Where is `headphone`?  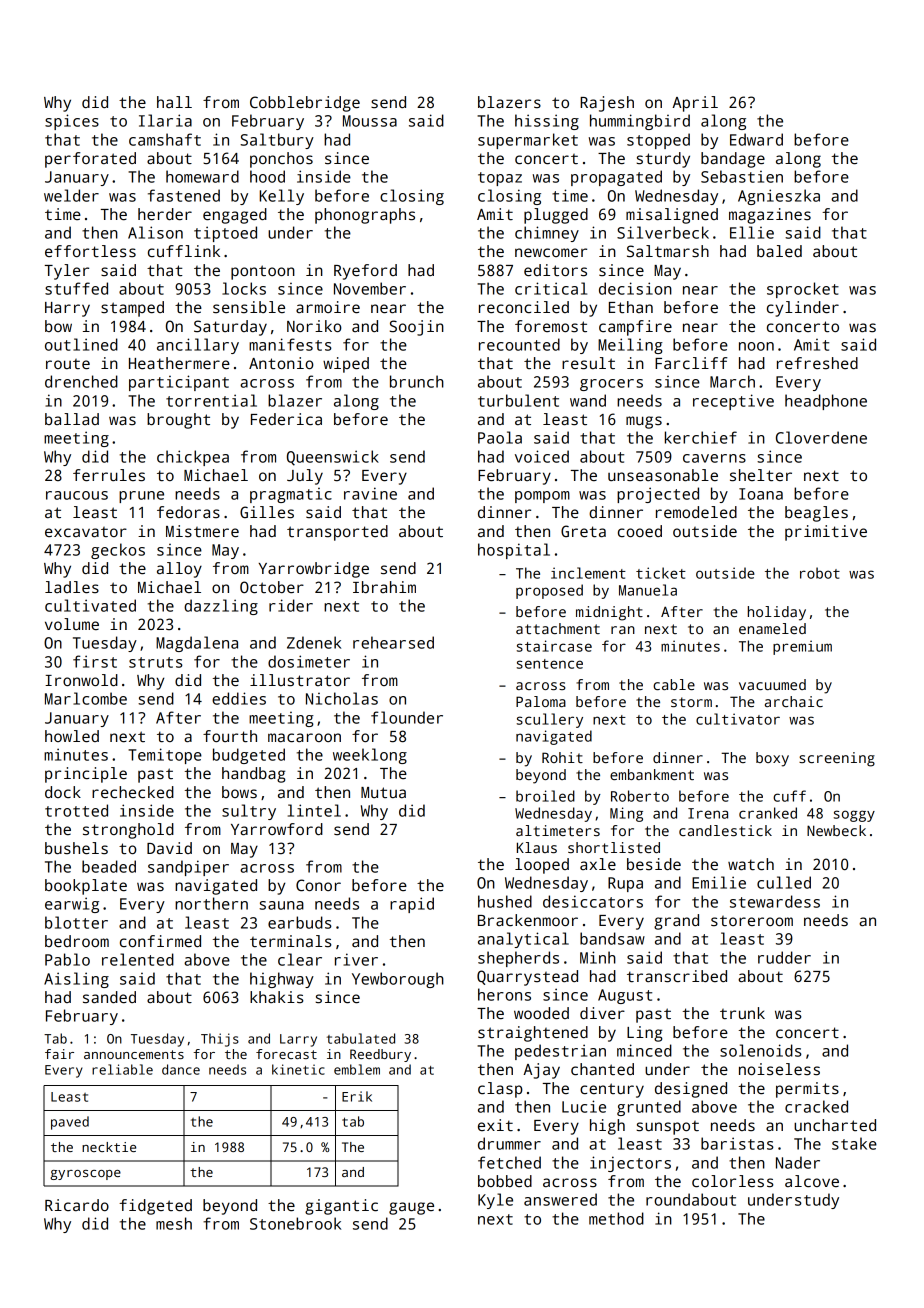 headphone is located at coordinates (826, 402).
